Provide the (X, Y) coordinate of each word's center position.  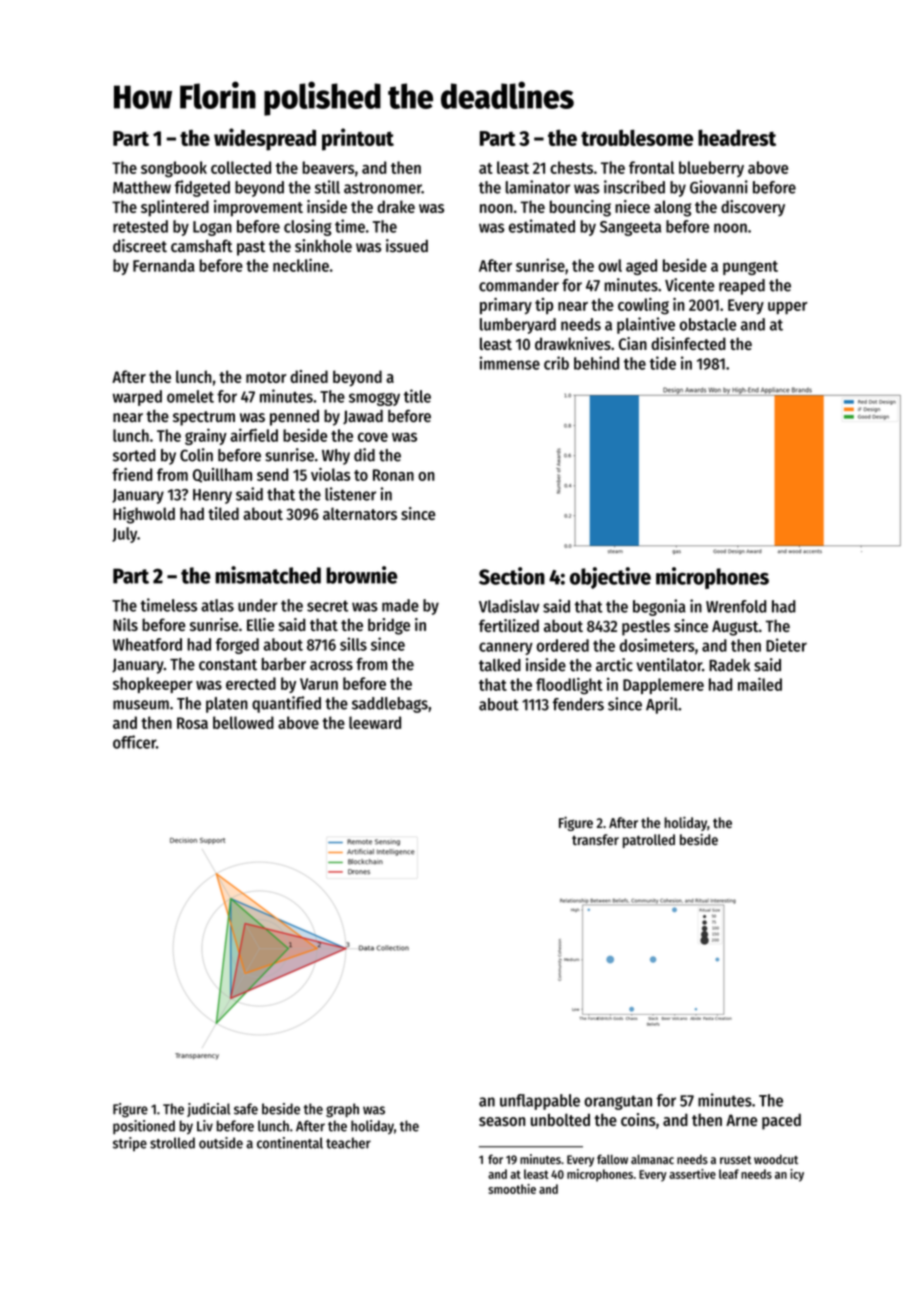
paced (781, 1121)
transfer (595, 839)
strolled (172, 1143)
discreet (140, 246)
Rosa (192, 723)
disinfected (688, 343)
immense (510, 363)
